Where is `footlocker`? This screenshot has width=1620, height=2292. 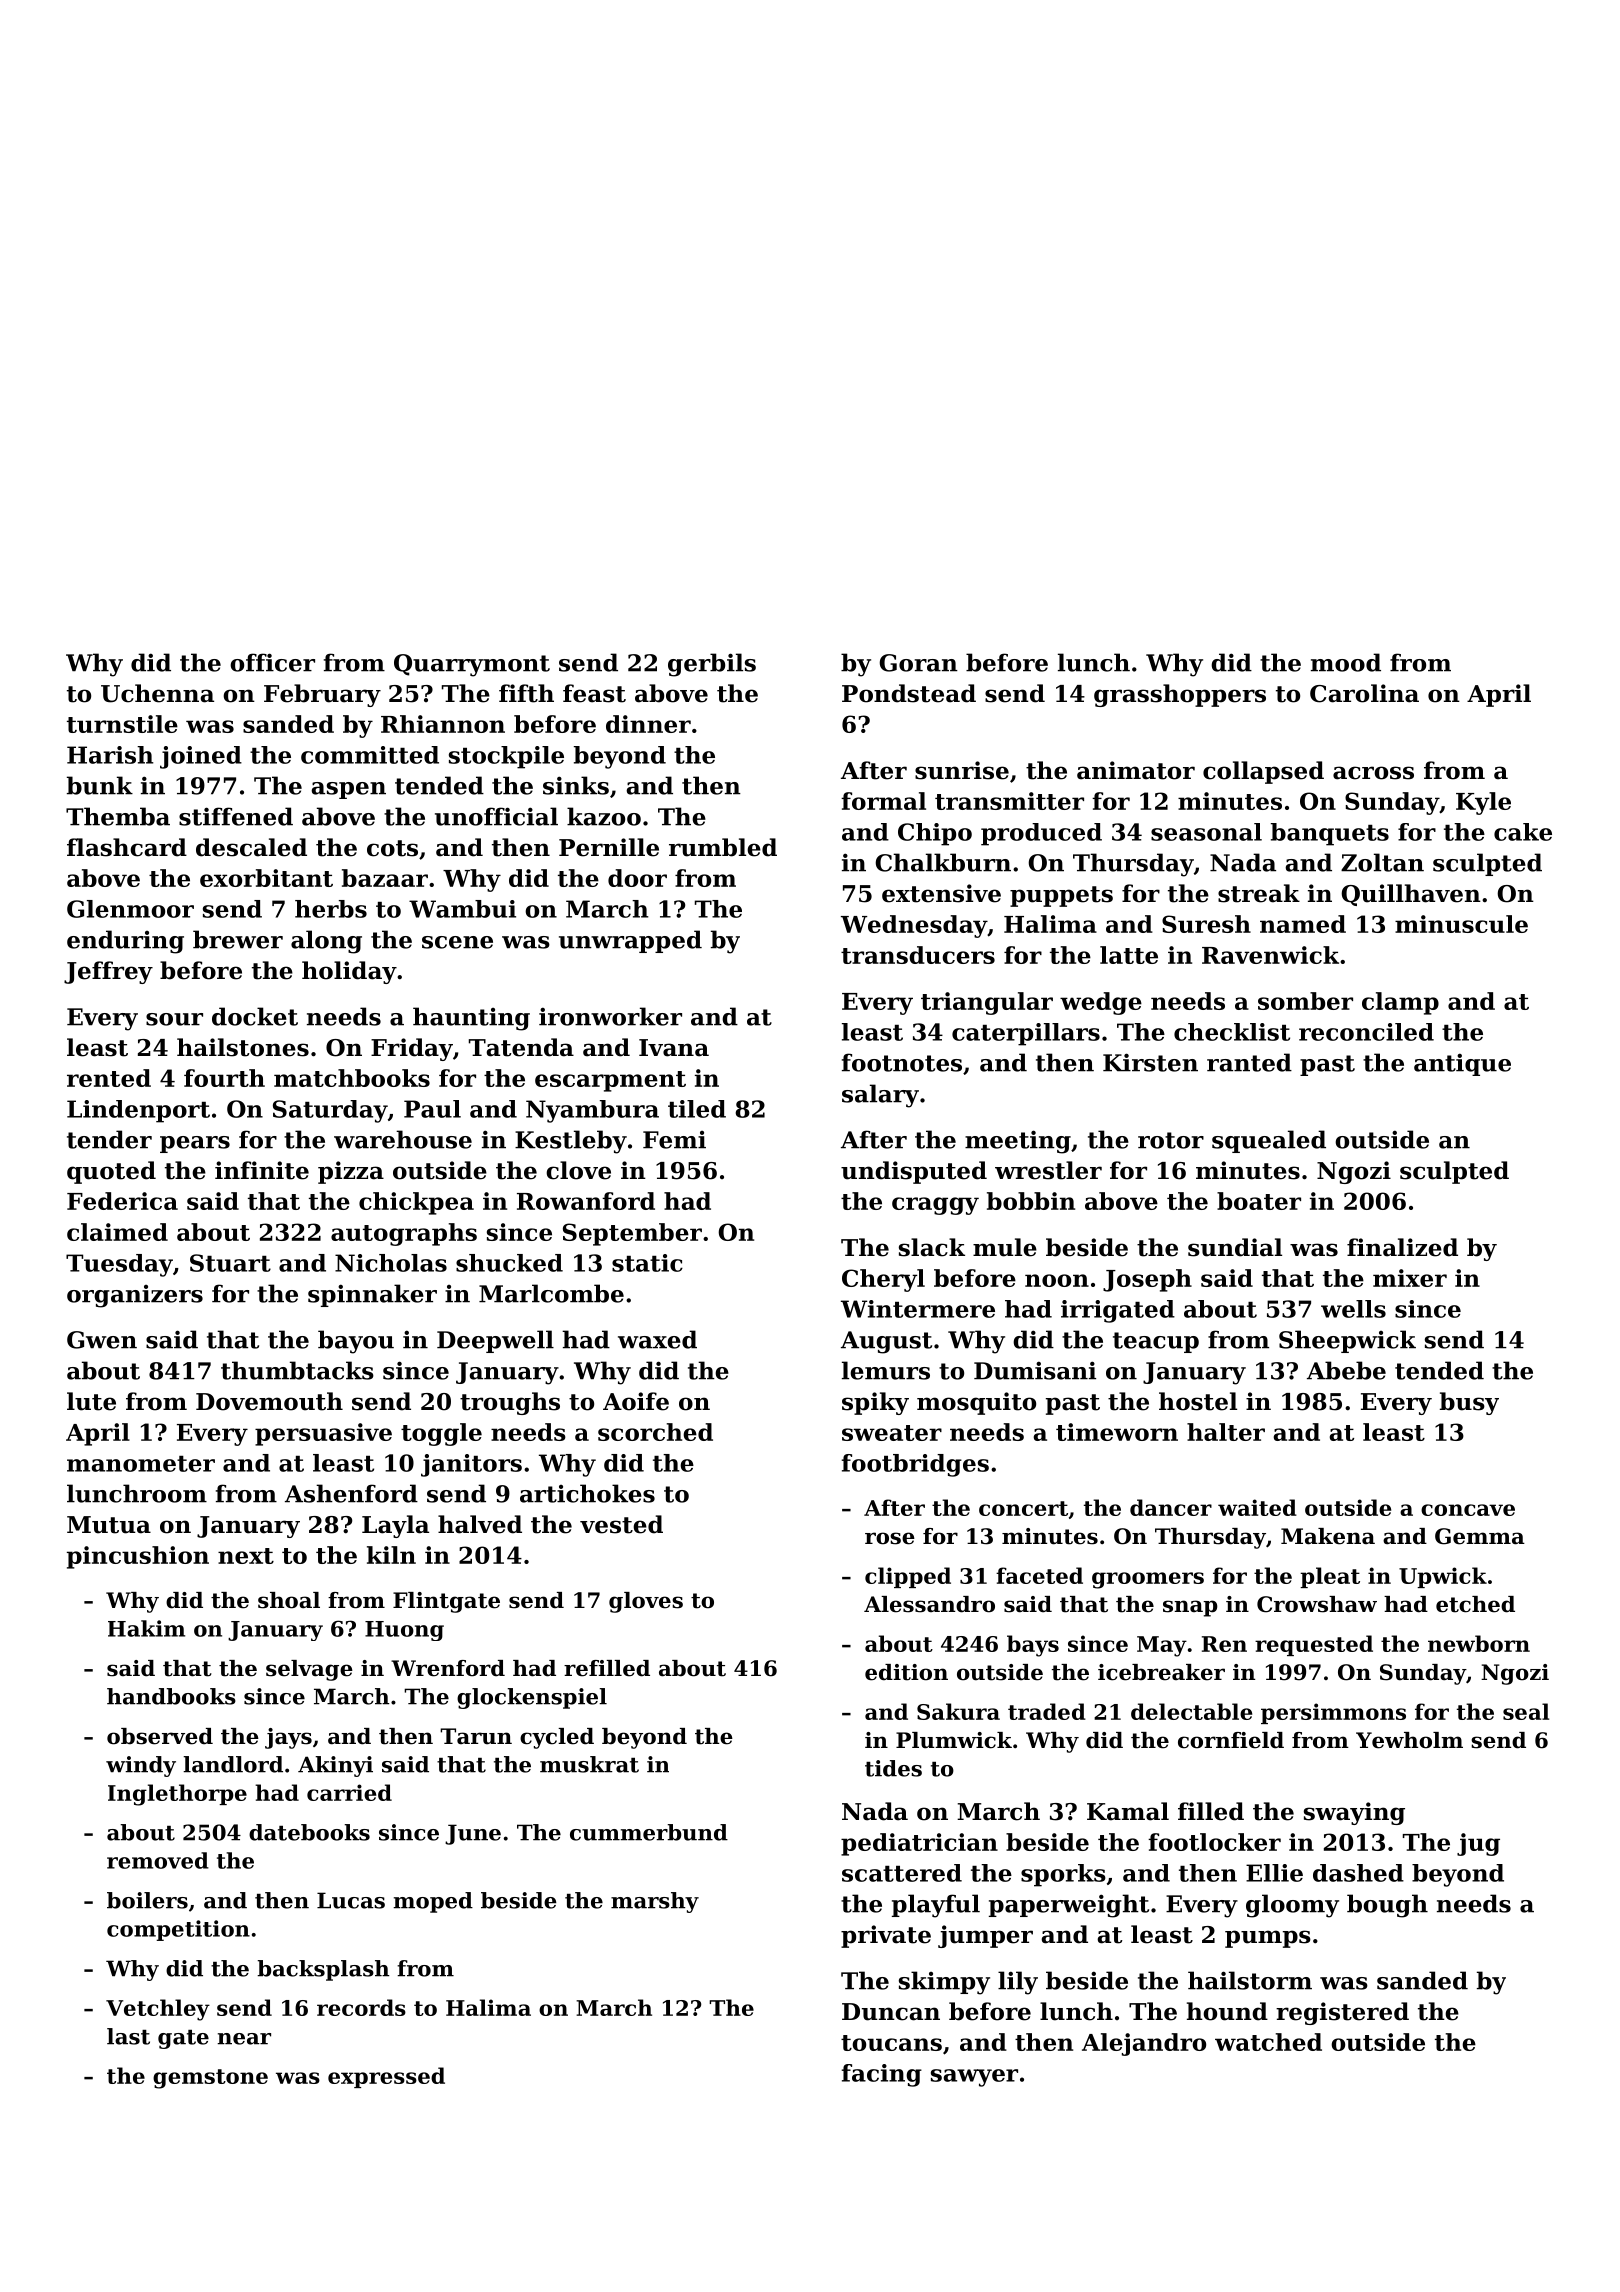 footlocker is located at coordinates (1214, 1842).
